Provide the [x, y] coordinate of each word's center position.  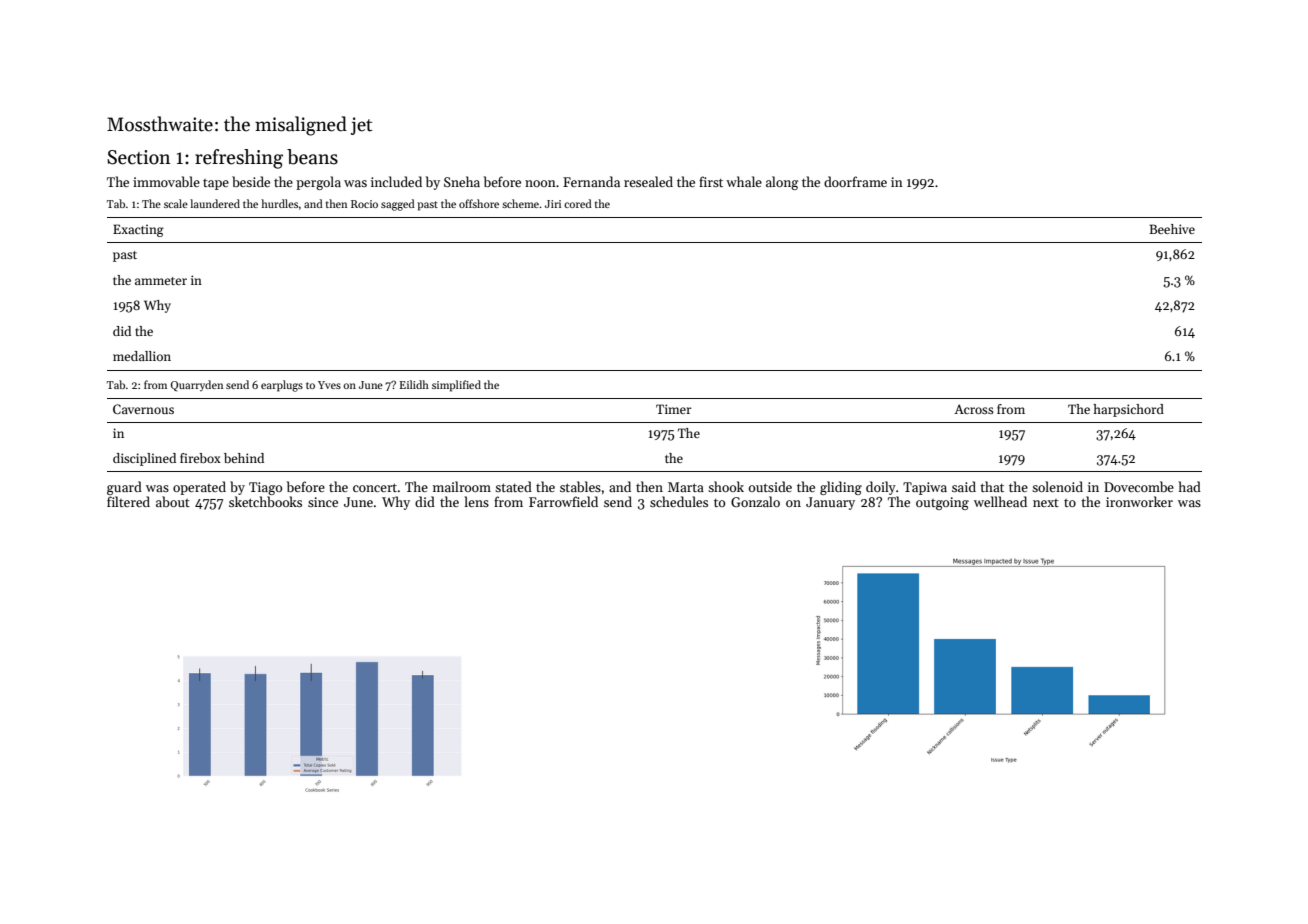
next [1046, 503]
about [173, 501]
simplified [456, 386]
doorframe [855, 181]
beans [312, 157]
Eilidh [414, 384]
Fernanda [591, 181]
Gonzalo [755, 501]
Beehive [1172, 229]
